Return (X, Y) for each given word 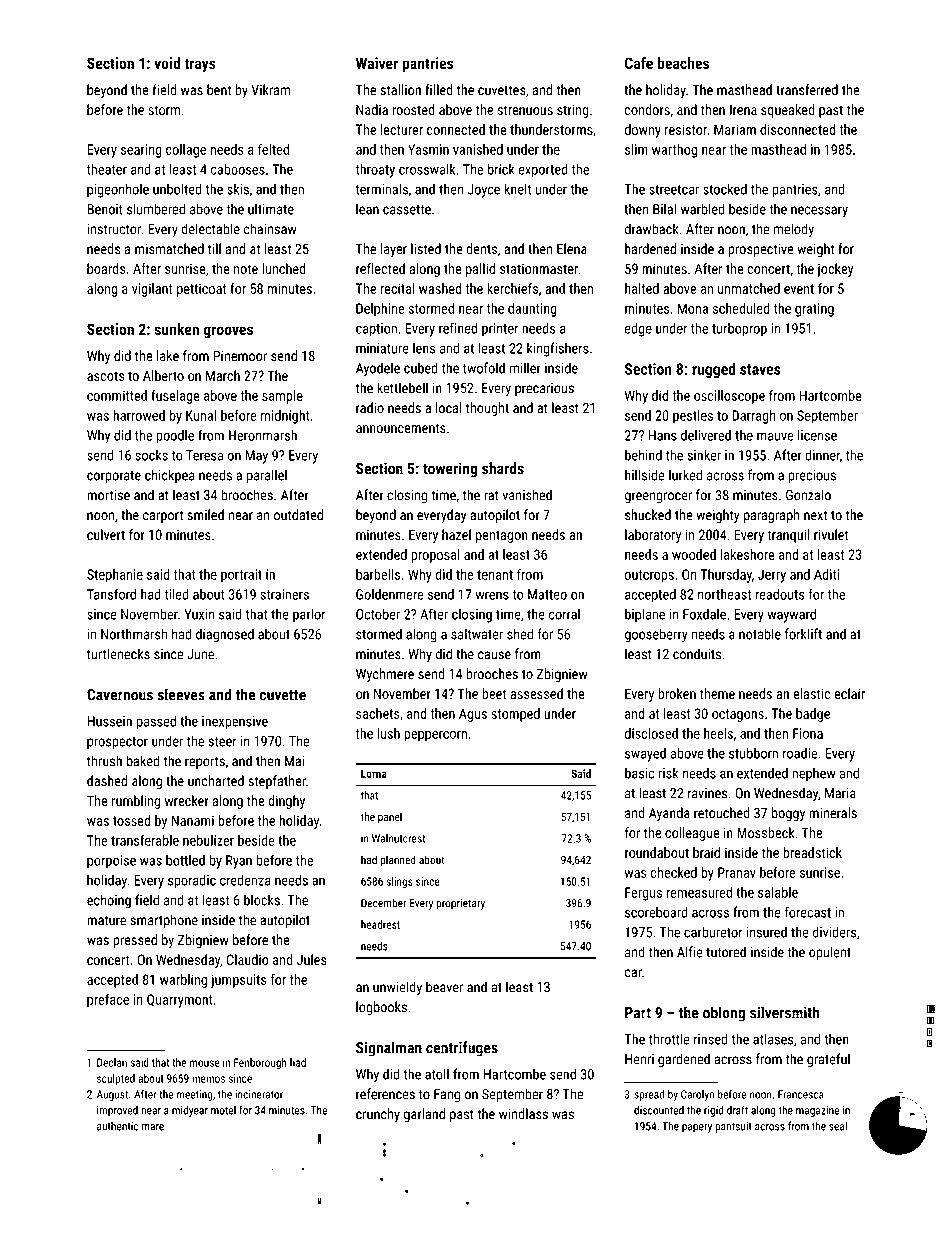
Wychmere (385, 675)
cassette (407, 209)
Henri (639, 1059)
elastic (811, 693)
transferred (807, 90)
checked (674, 872)
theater (107, 169)
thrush (104, 761)
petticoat (201, 290)
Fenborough (260, 1063)
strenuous (525, 110)
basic (639, 773)
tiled (177, 594)
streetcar (674, 190)
